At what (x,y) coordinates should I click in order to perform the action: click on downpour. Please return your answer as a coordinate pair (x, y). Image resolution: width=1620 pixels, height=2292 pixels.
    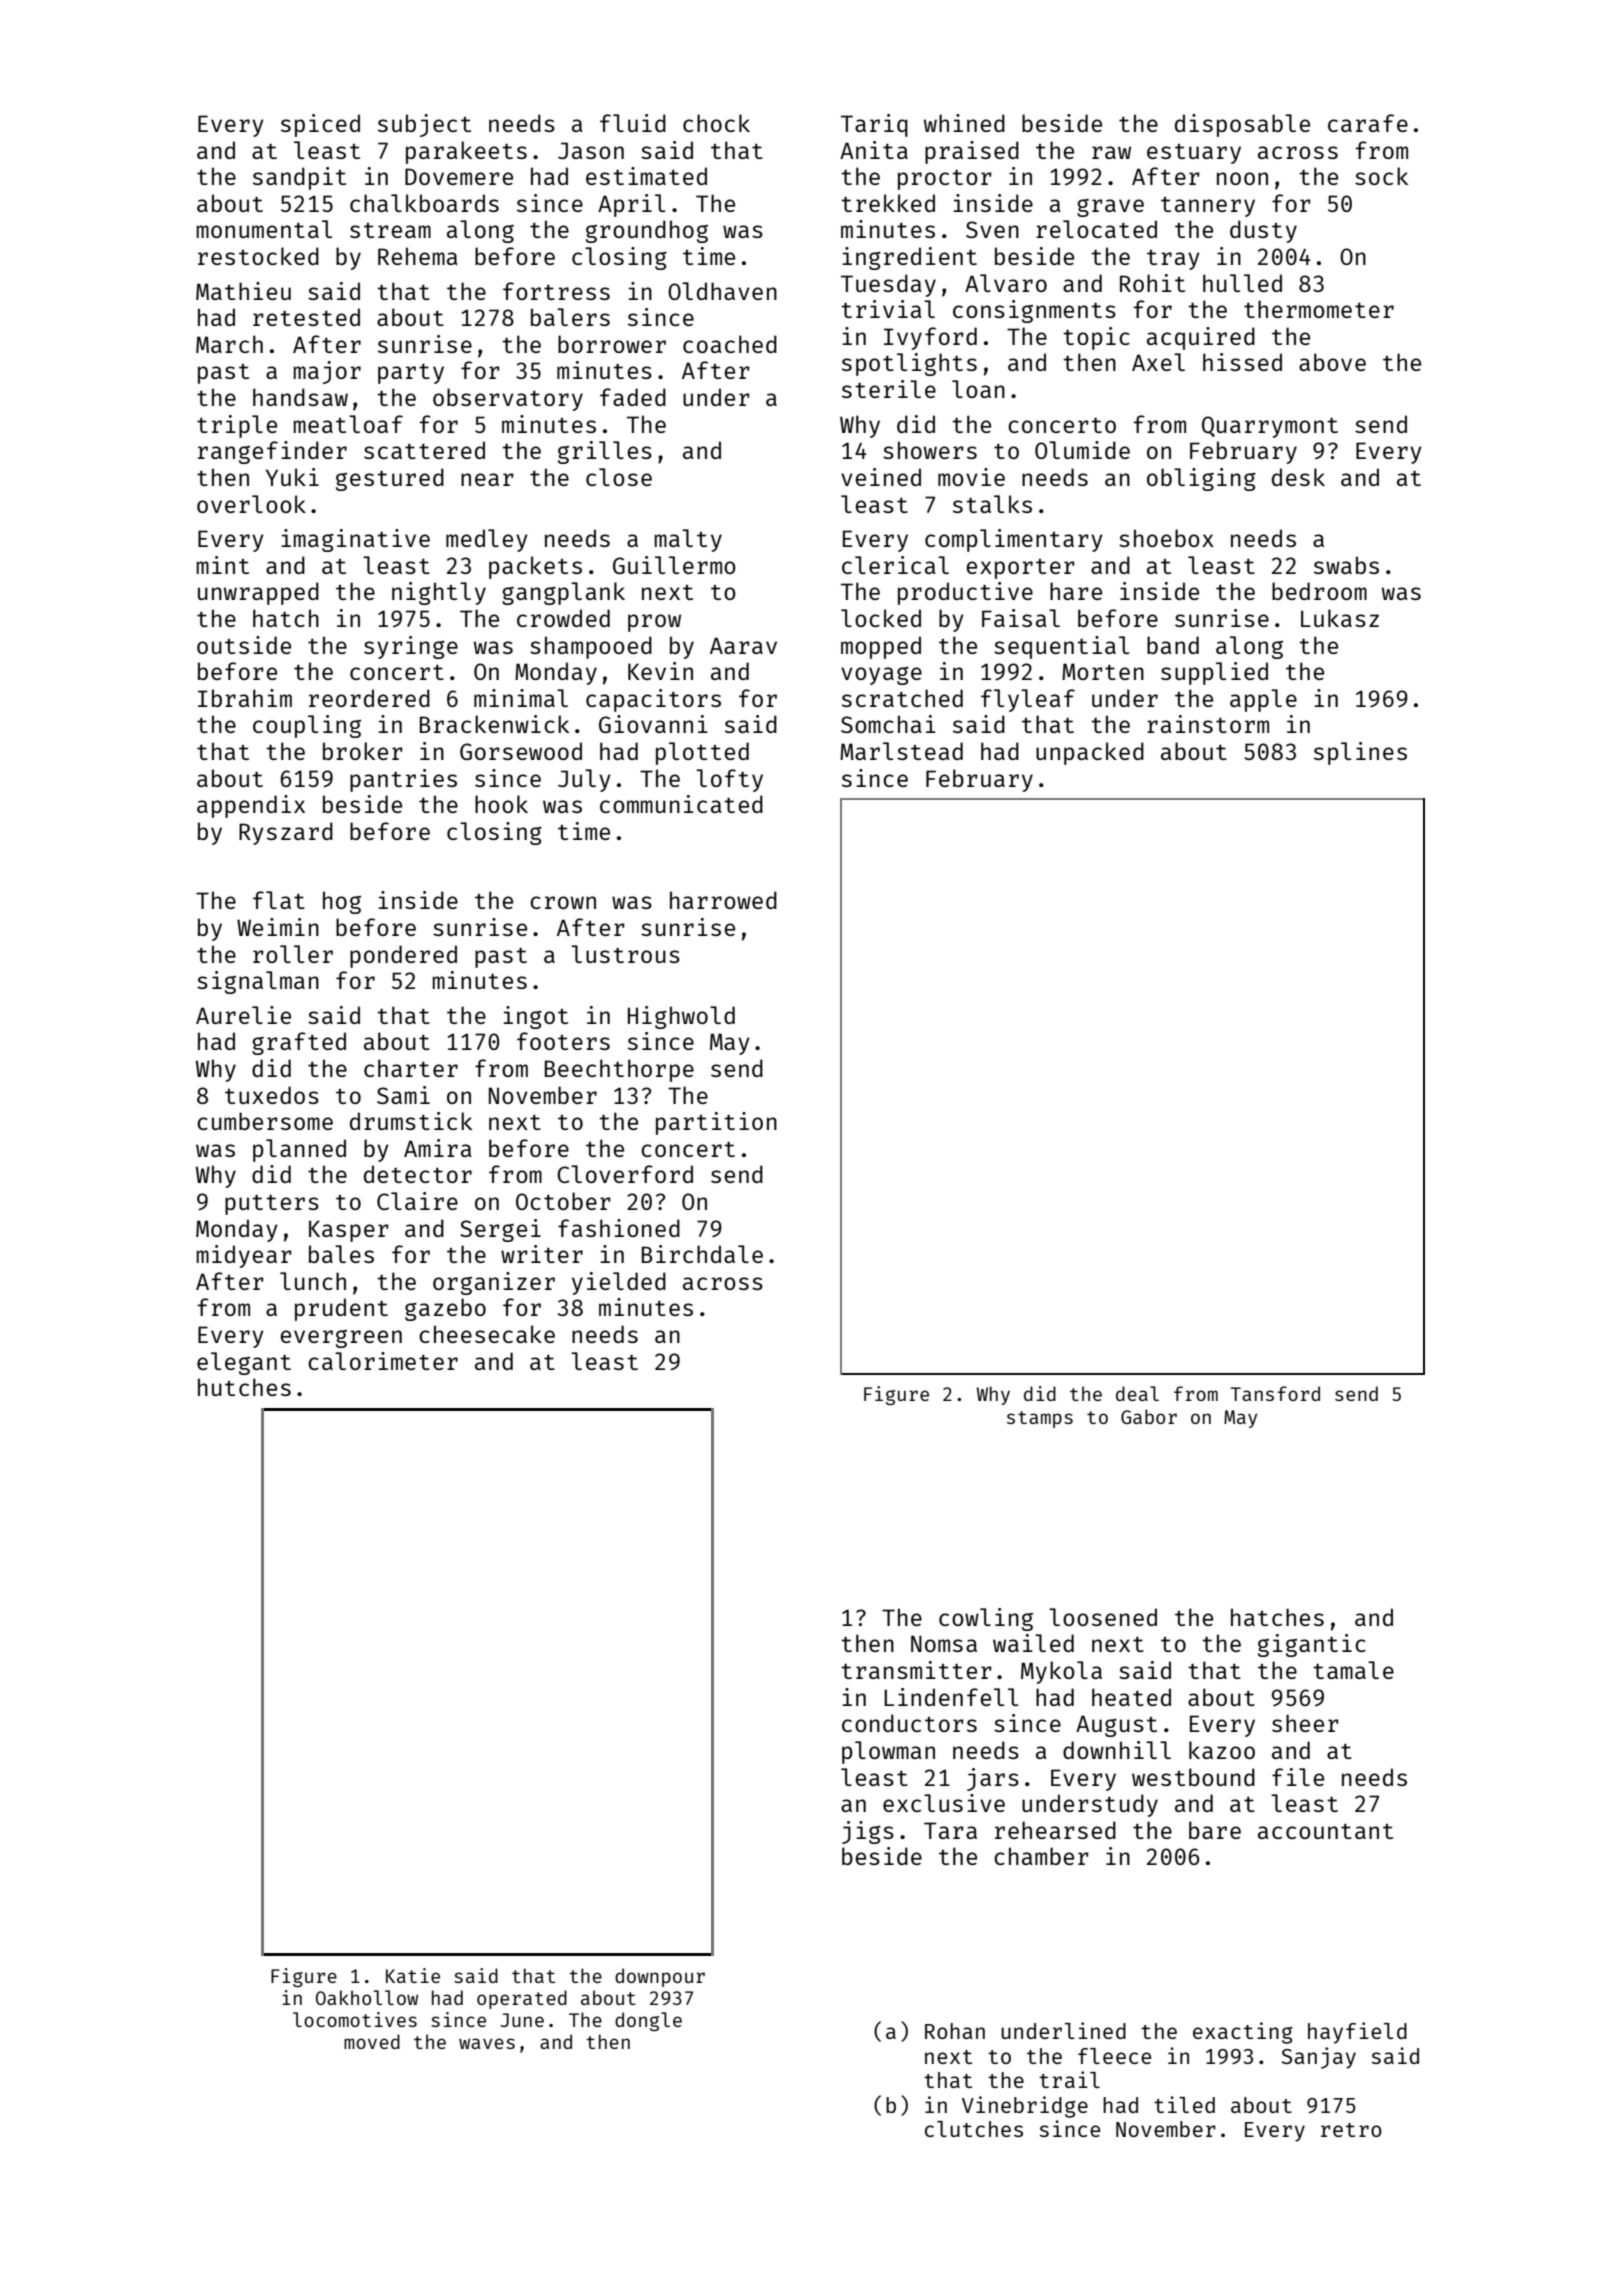
    Looking at the image, I should click on (660, 1977).
